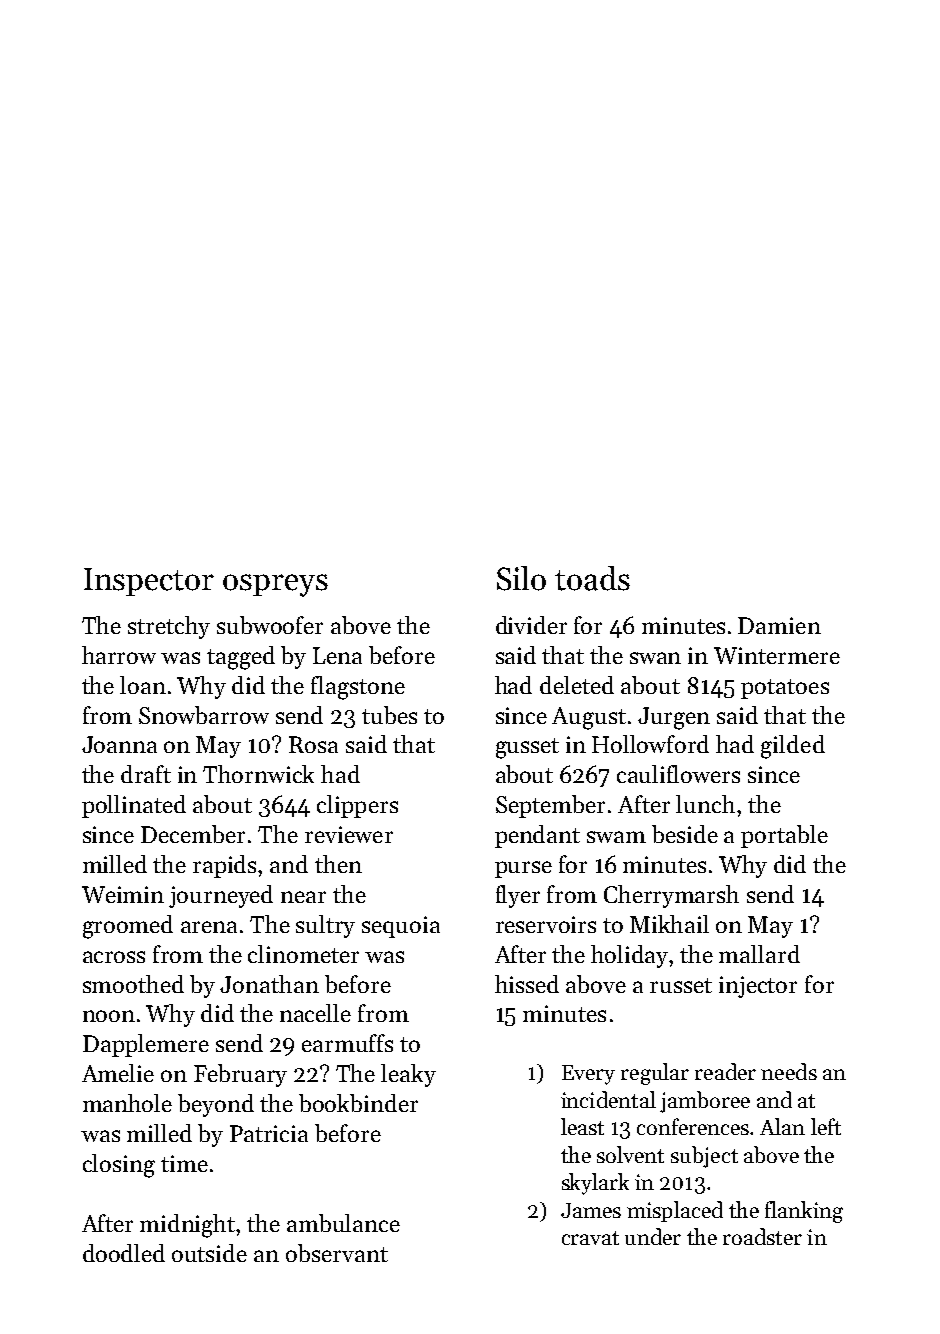 This screenshot has height=1334, width=940. I want to click on Silo, so click(521, 578).
